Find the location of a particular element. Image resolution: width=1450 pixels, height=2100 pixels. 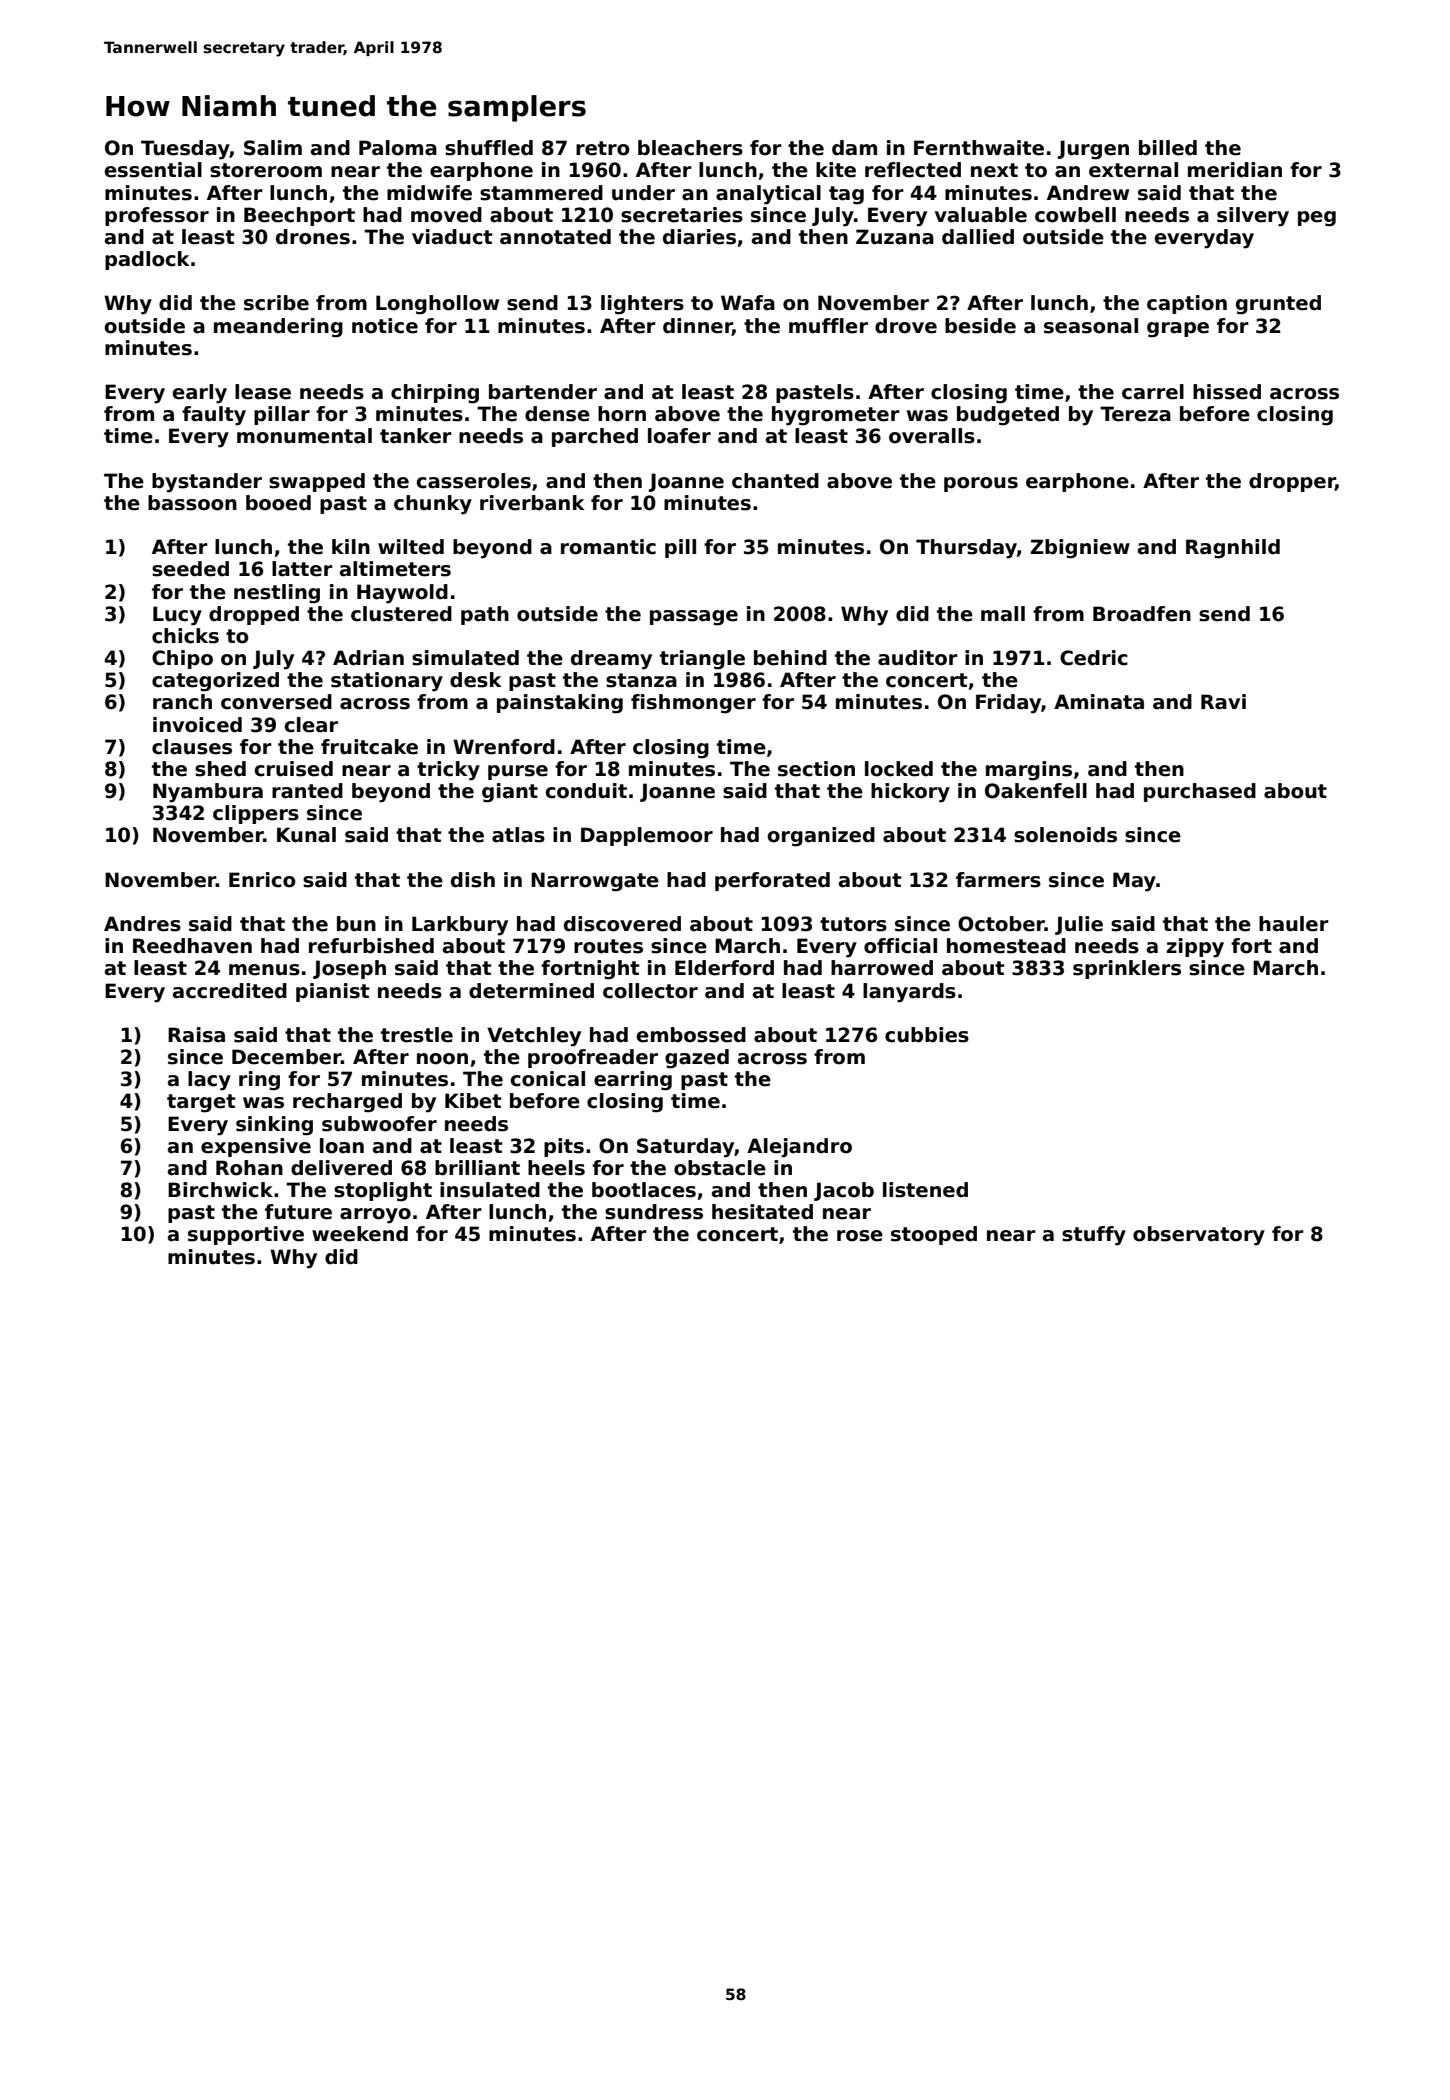

Broadfen is located at coordinates (1142, 614).
